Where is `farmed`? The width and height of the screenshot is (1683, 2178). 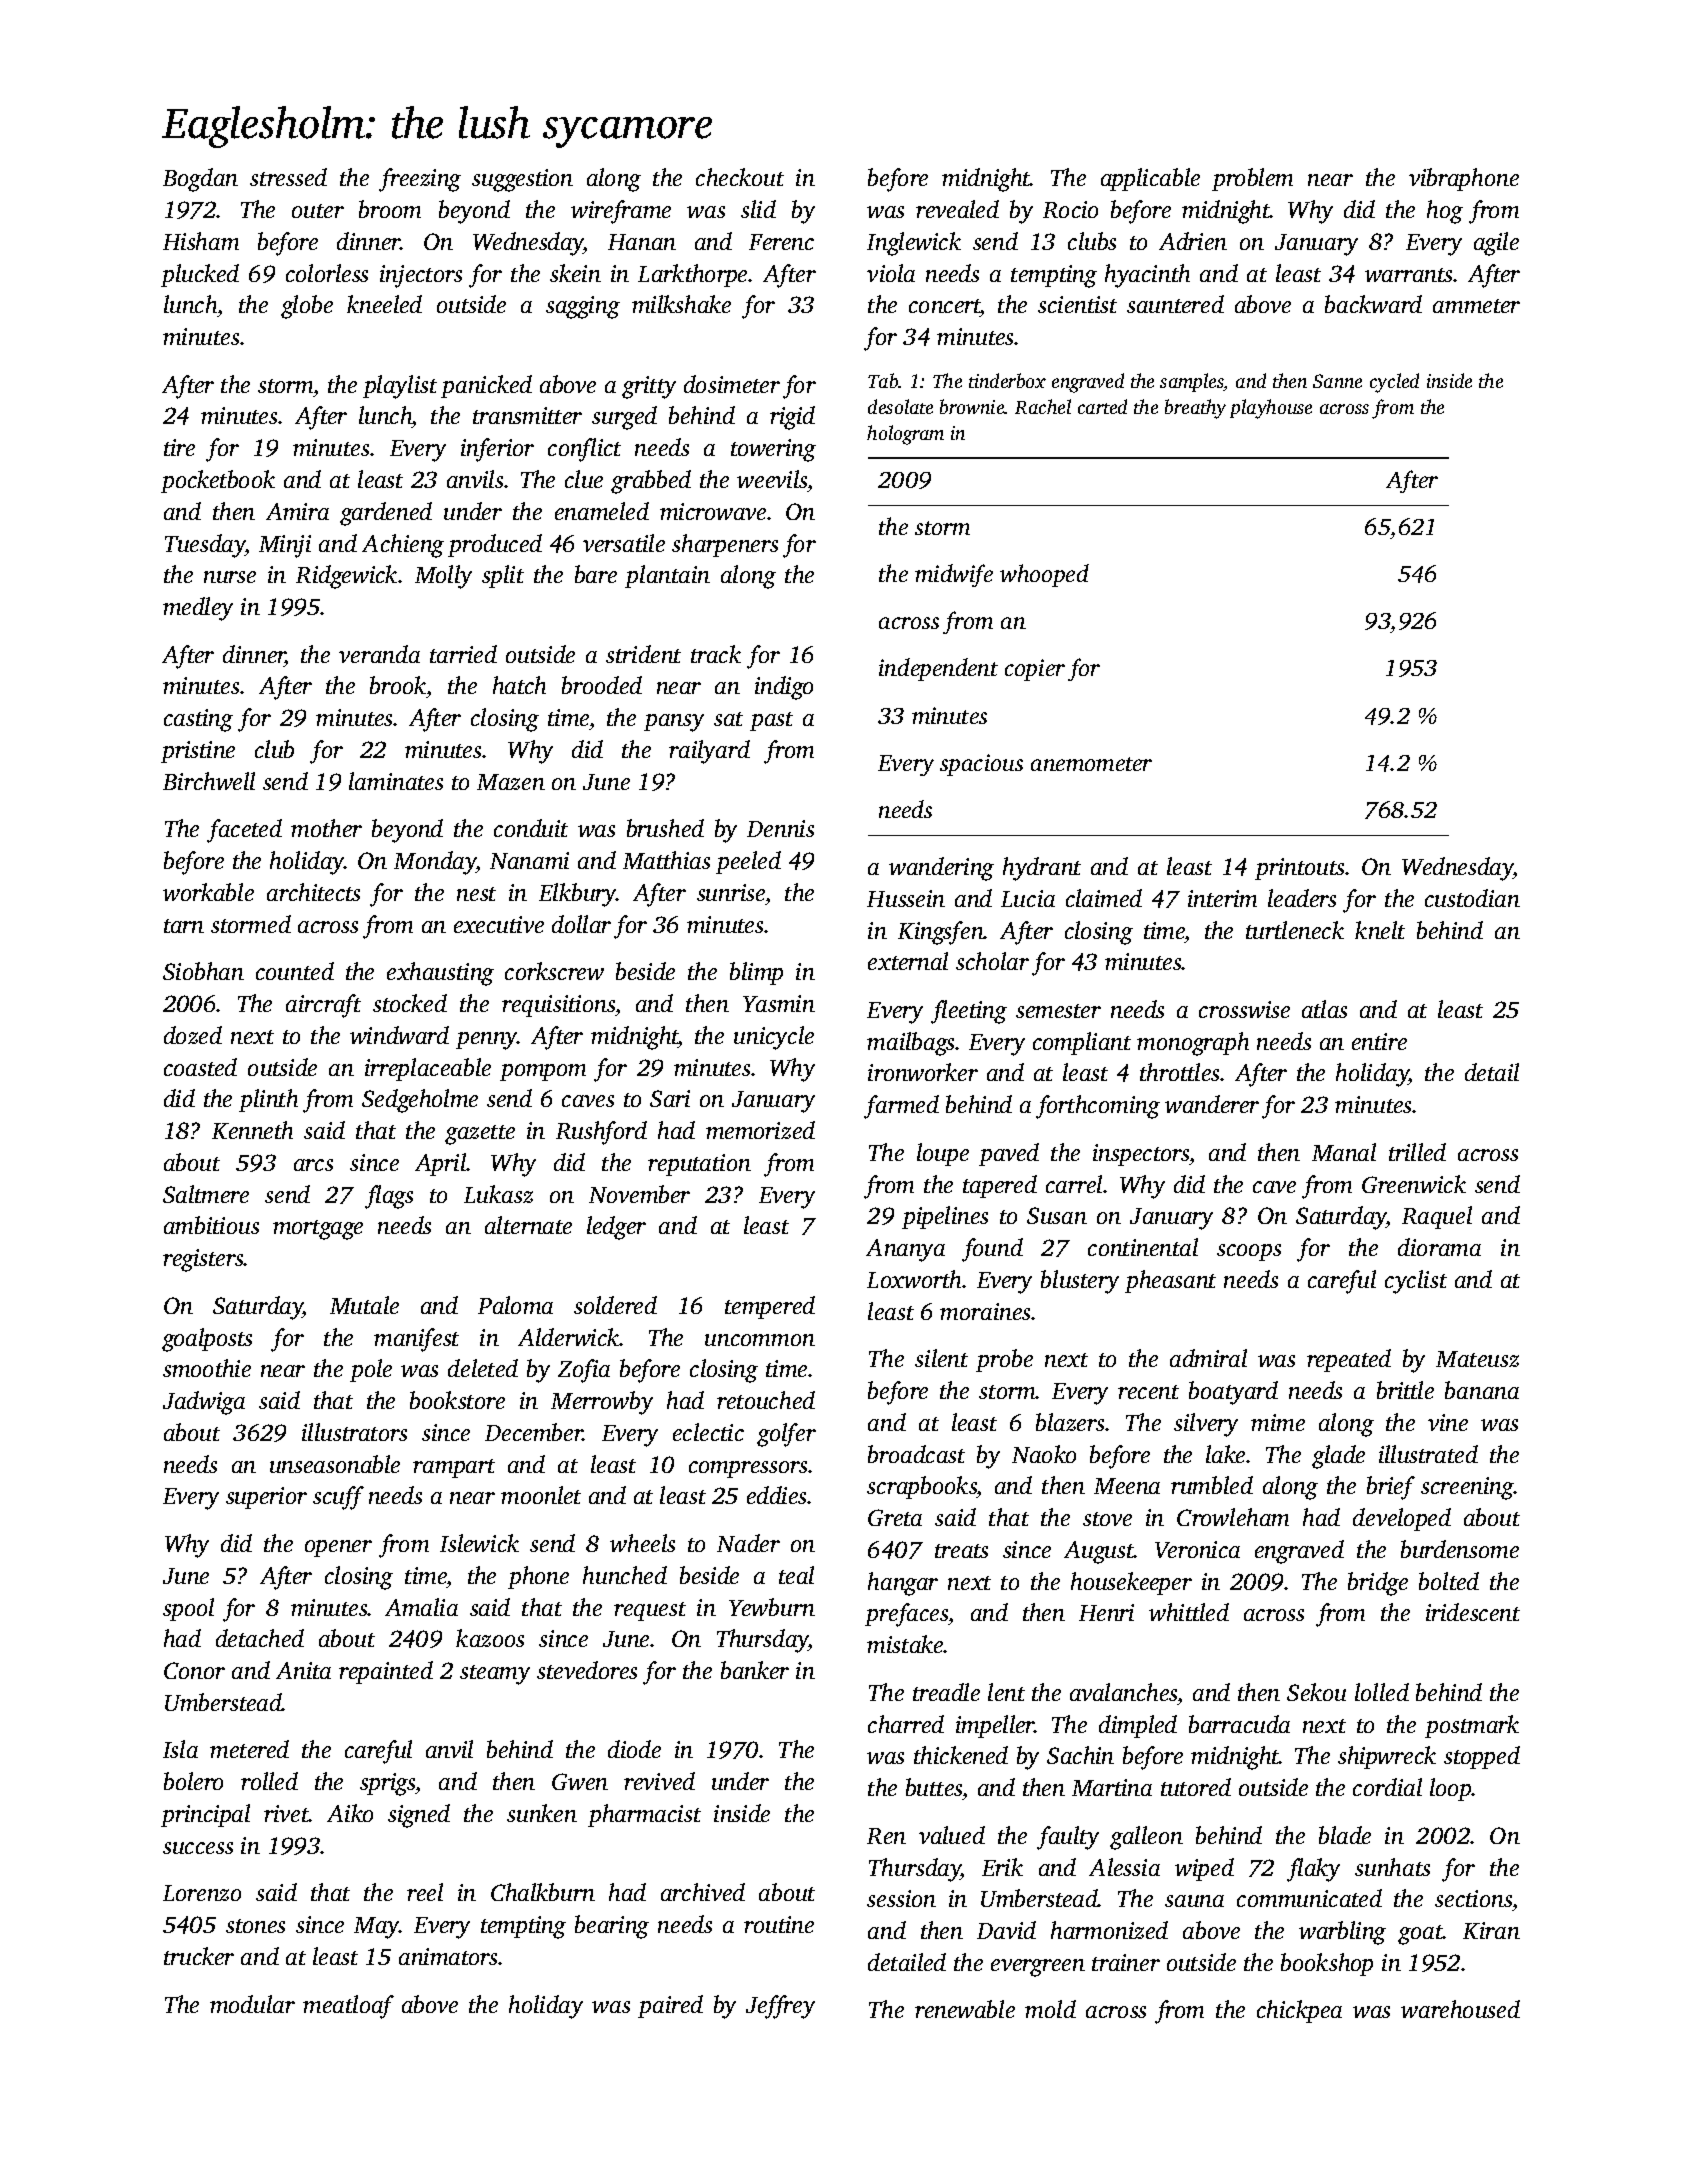
farmed is located at coordinates (901, 1107).
